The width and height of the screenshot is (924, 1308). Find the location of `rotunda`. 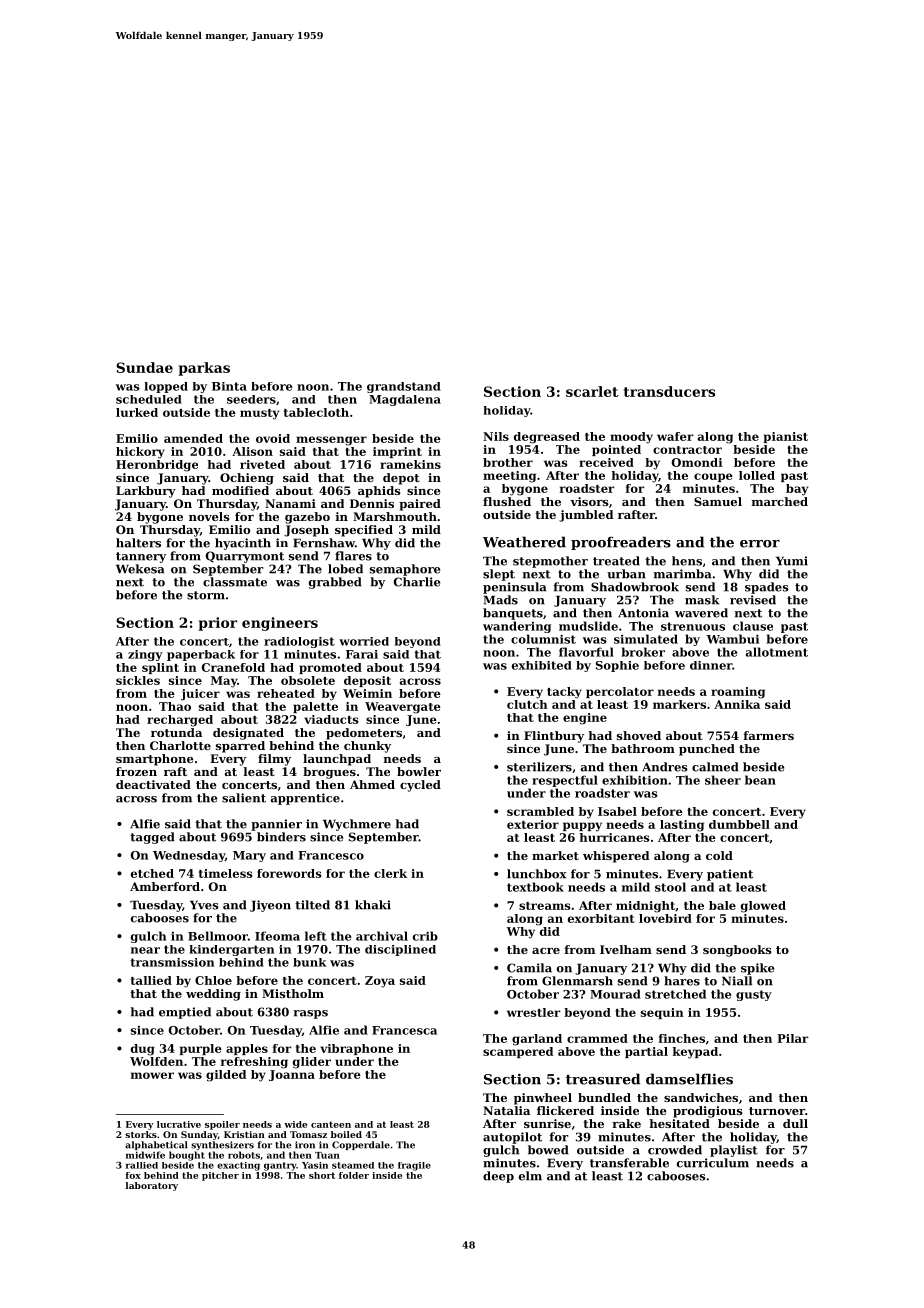

rotunda is located at coordinates (176, 732).
